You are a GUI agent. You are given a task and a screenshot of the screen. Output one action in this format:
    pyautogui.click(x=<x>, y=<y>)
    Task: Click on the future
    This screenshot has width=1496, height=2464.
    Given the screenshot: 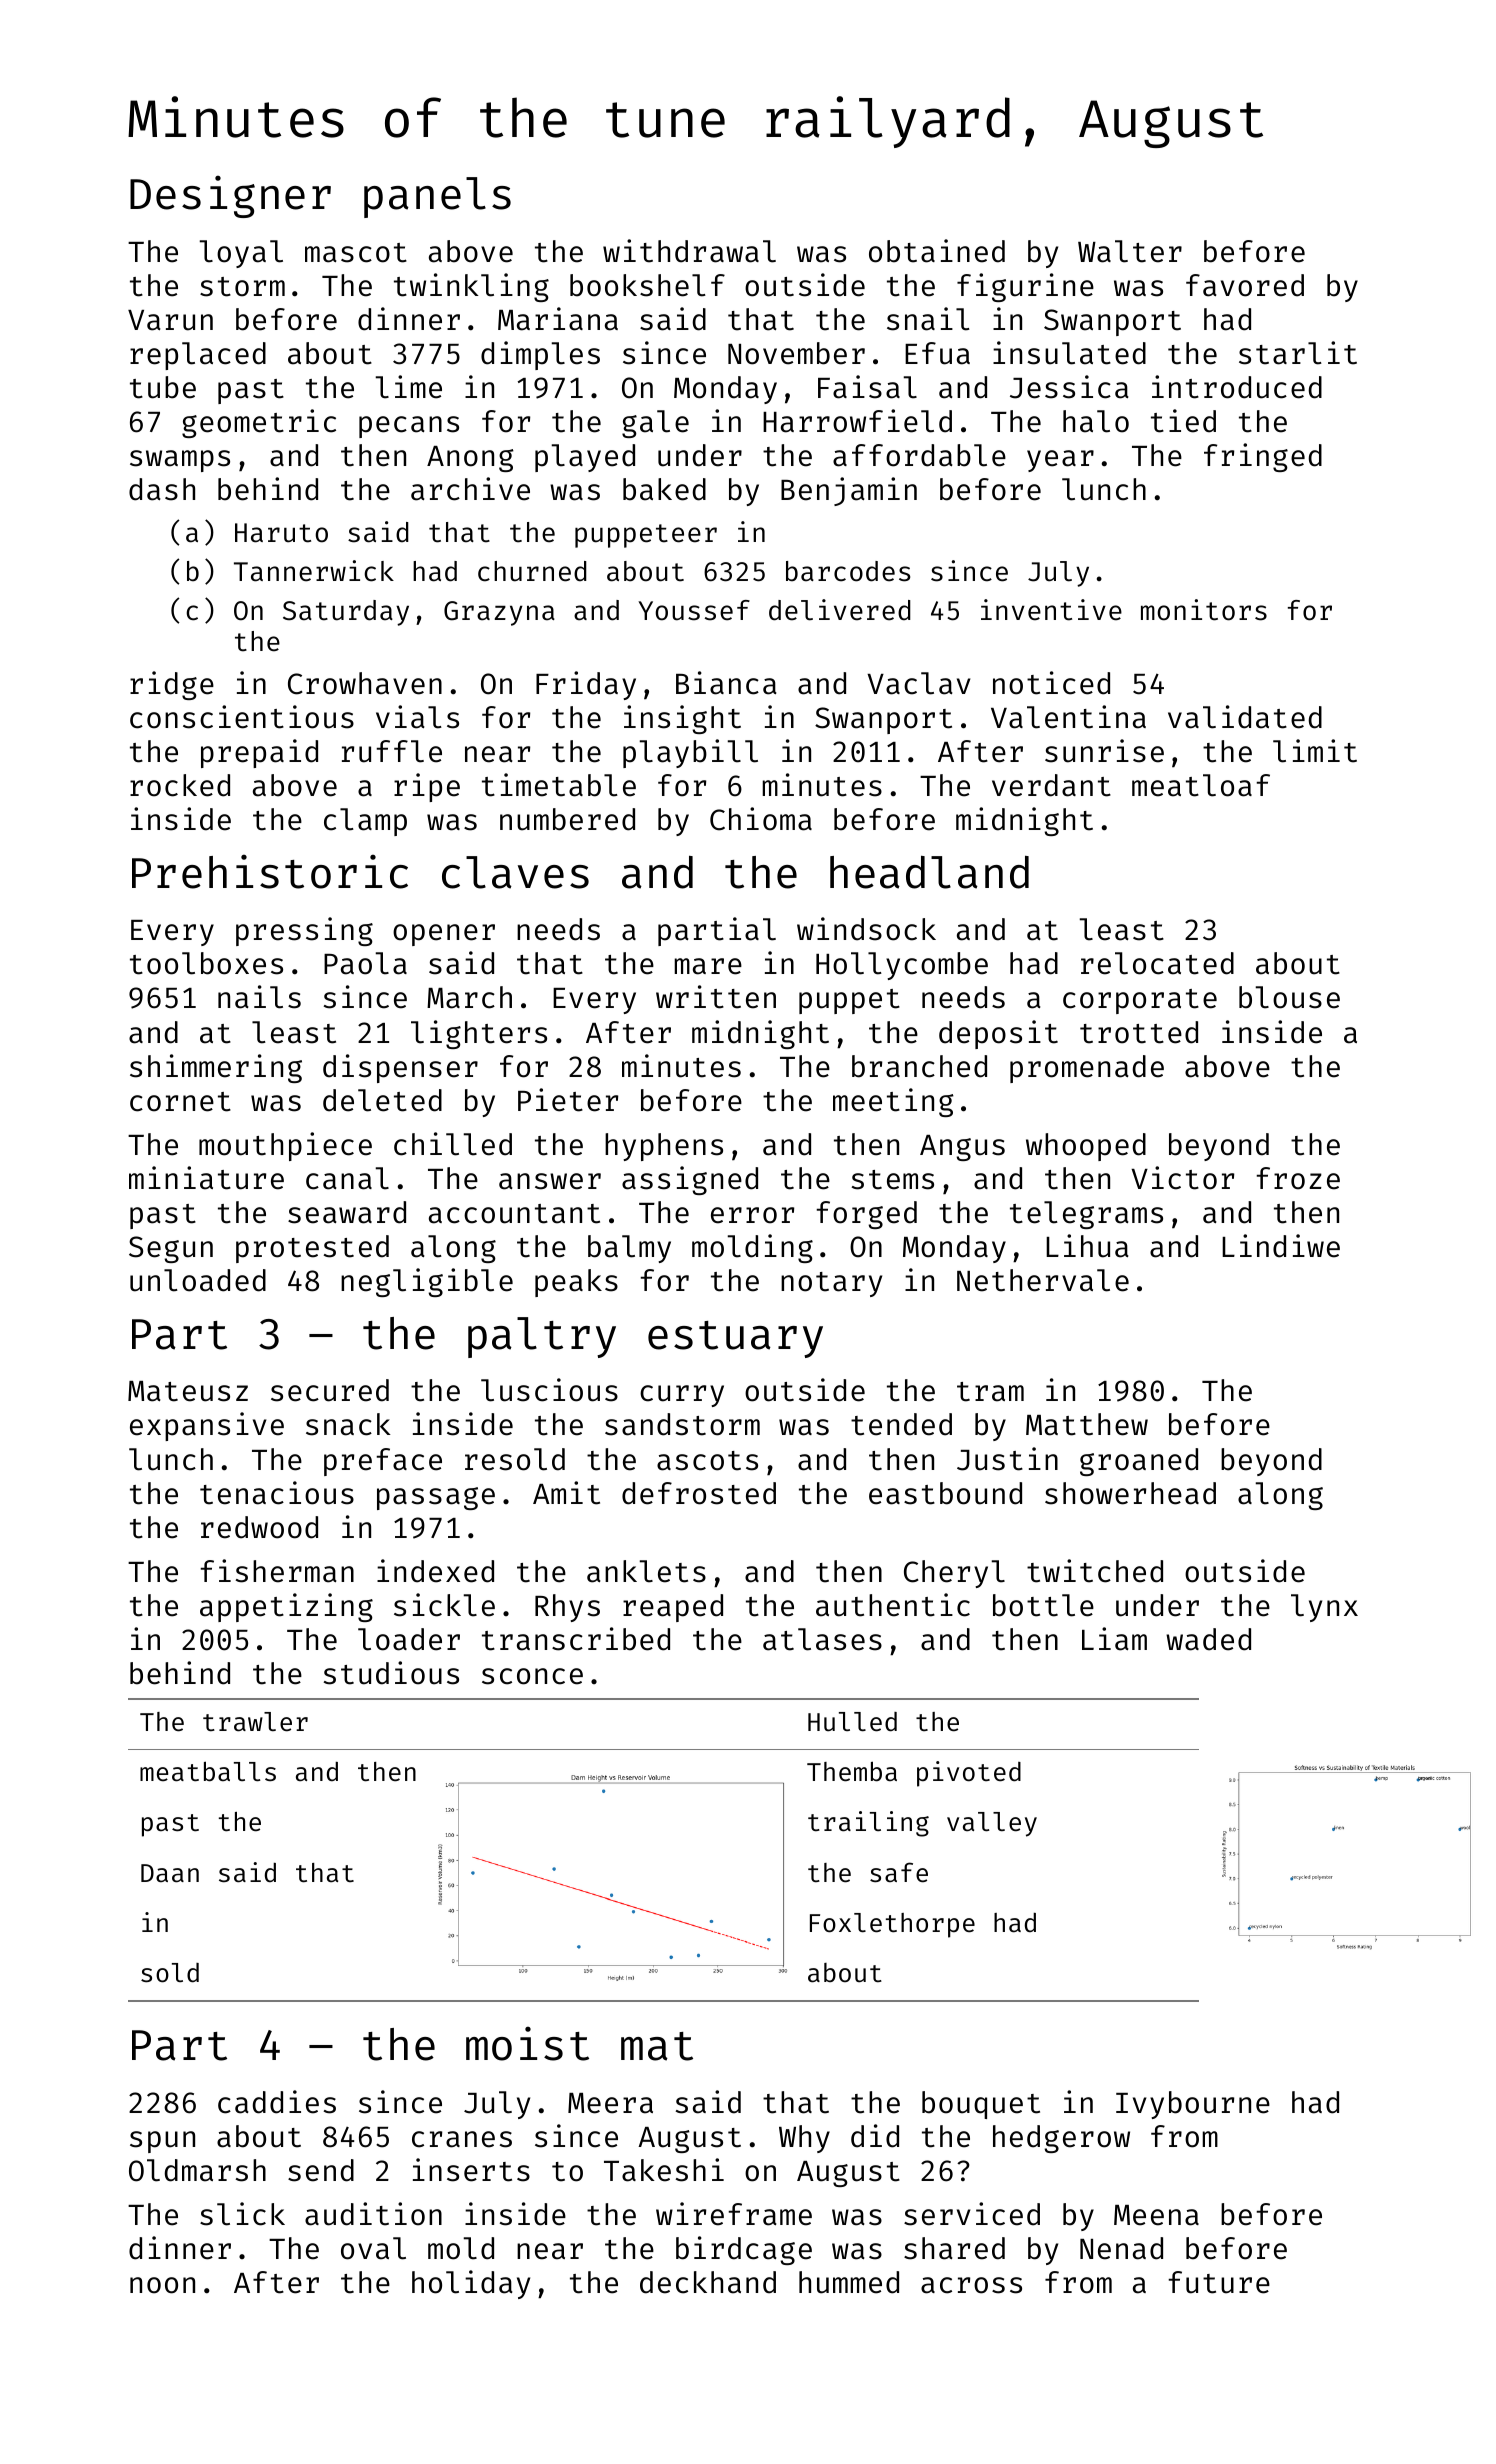 What is the action you would take?
    pyautogui.click(x=1219, y=2282)
